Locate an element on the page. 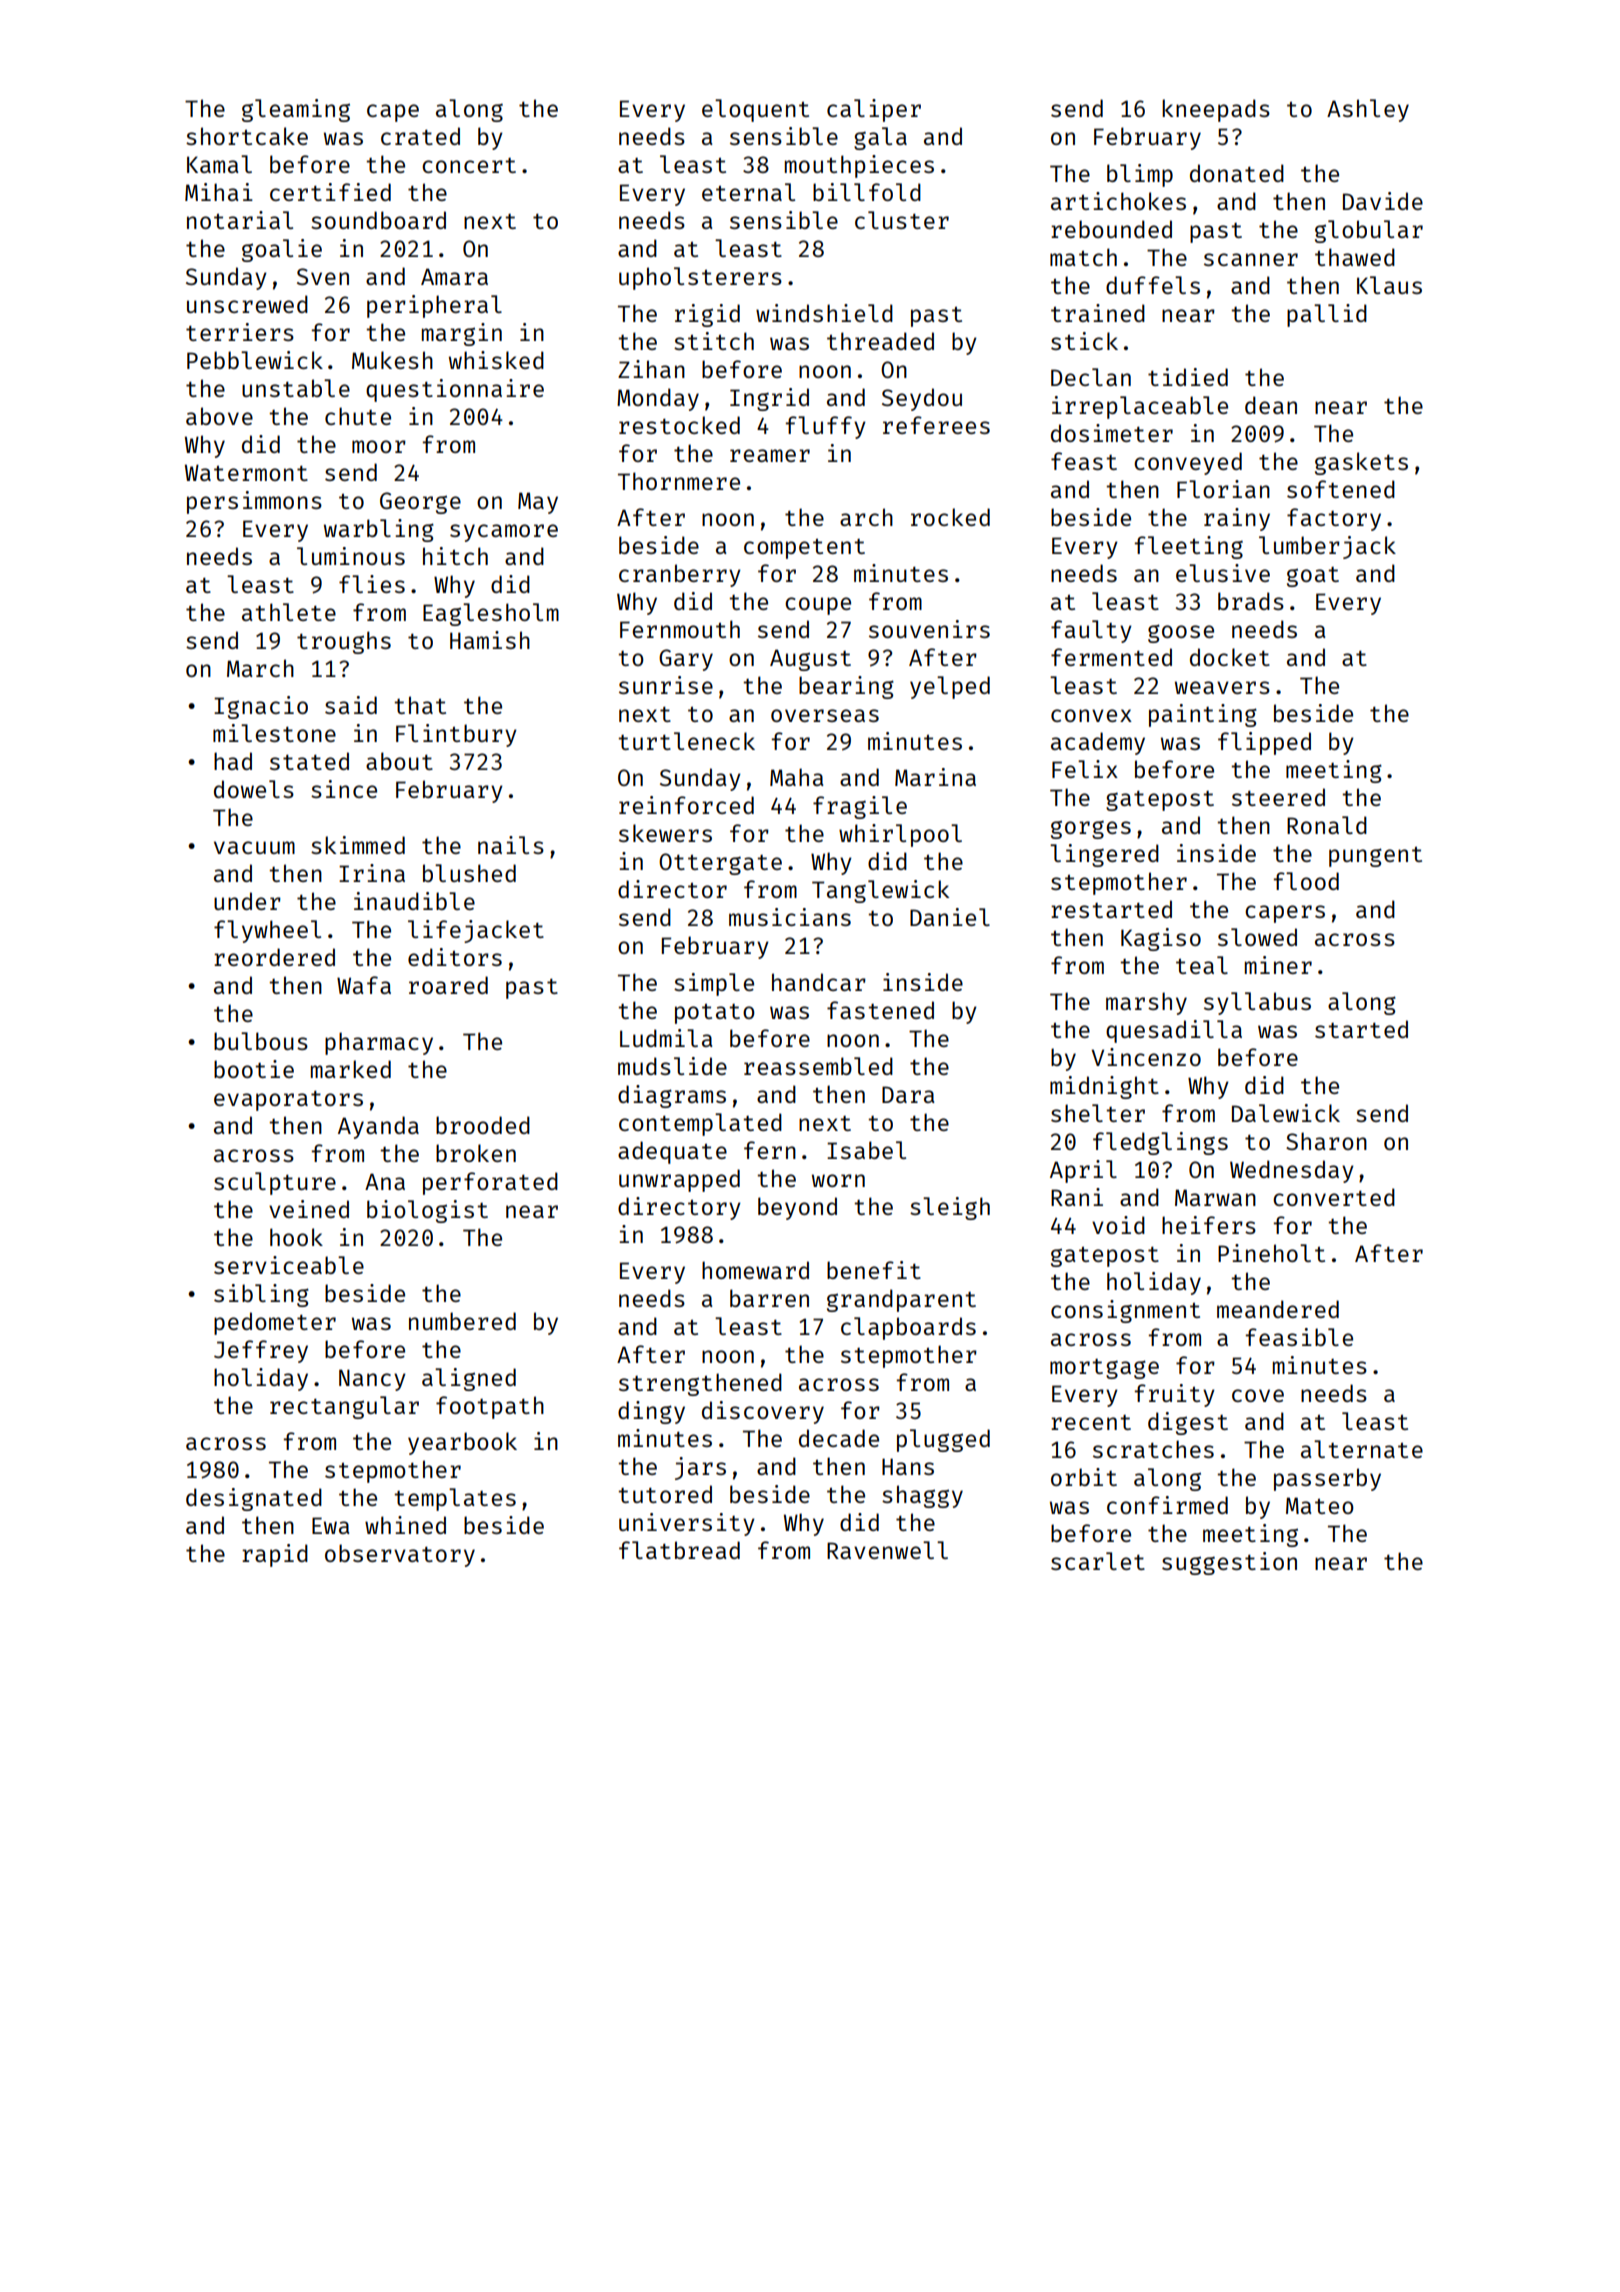  cranberry is located at coordinates (680, 575).
